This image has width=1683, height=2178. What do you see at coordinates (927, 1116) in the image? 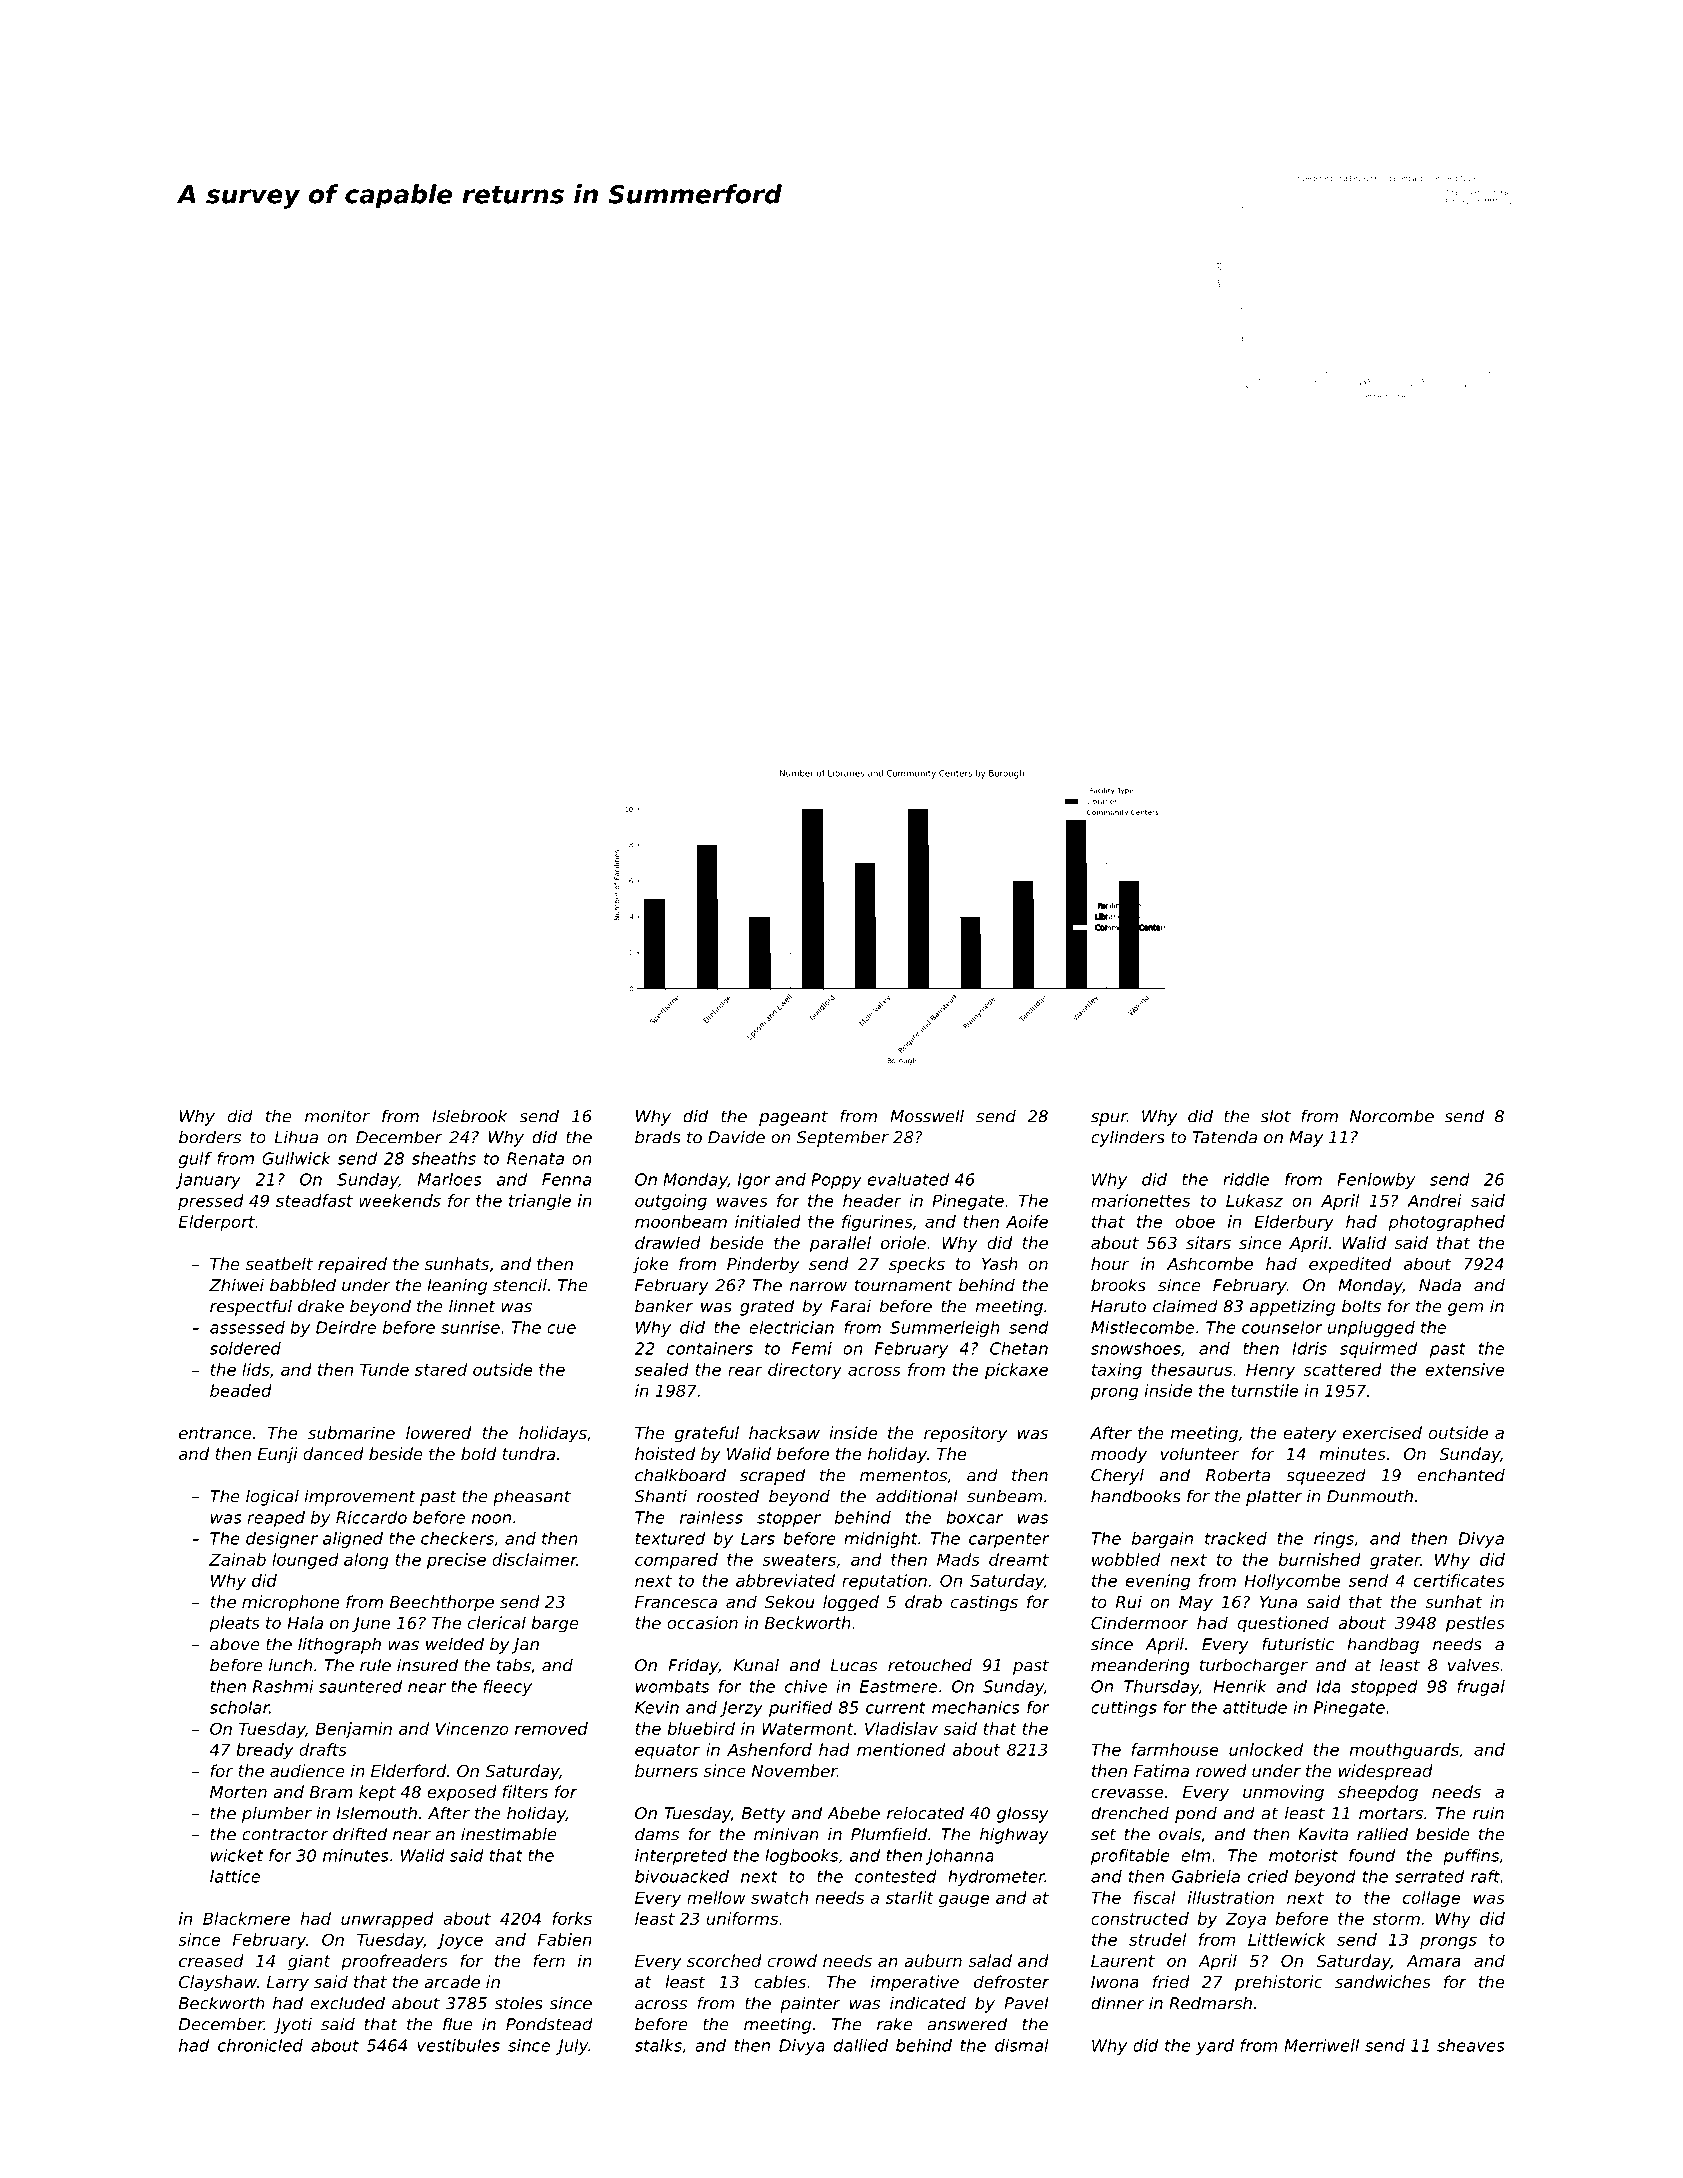
I see `Mosswell` at bounding box center [927, 1116].
